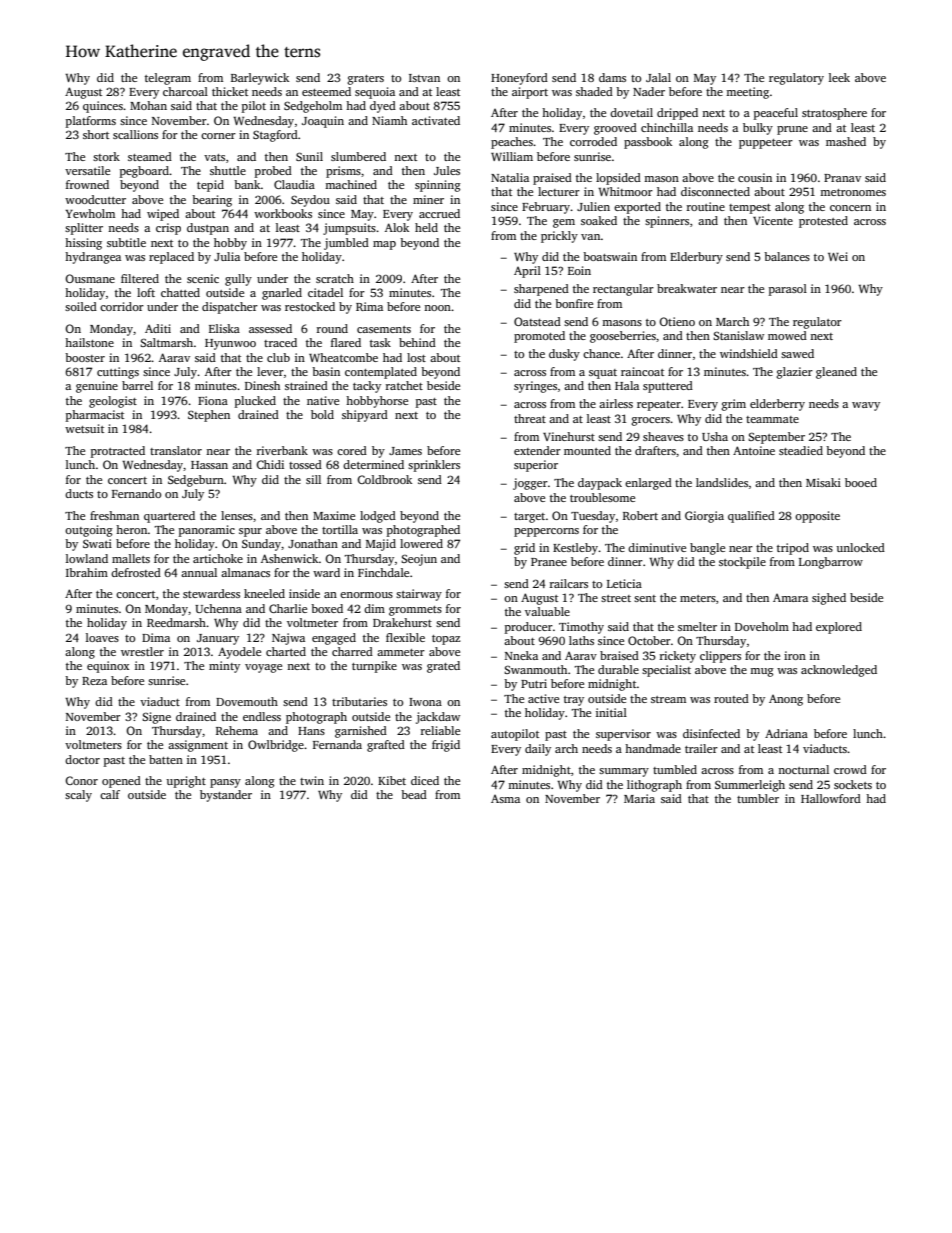 This screenshot has width=952, height=1233. I want to click on bystander, so click(226, 796).
